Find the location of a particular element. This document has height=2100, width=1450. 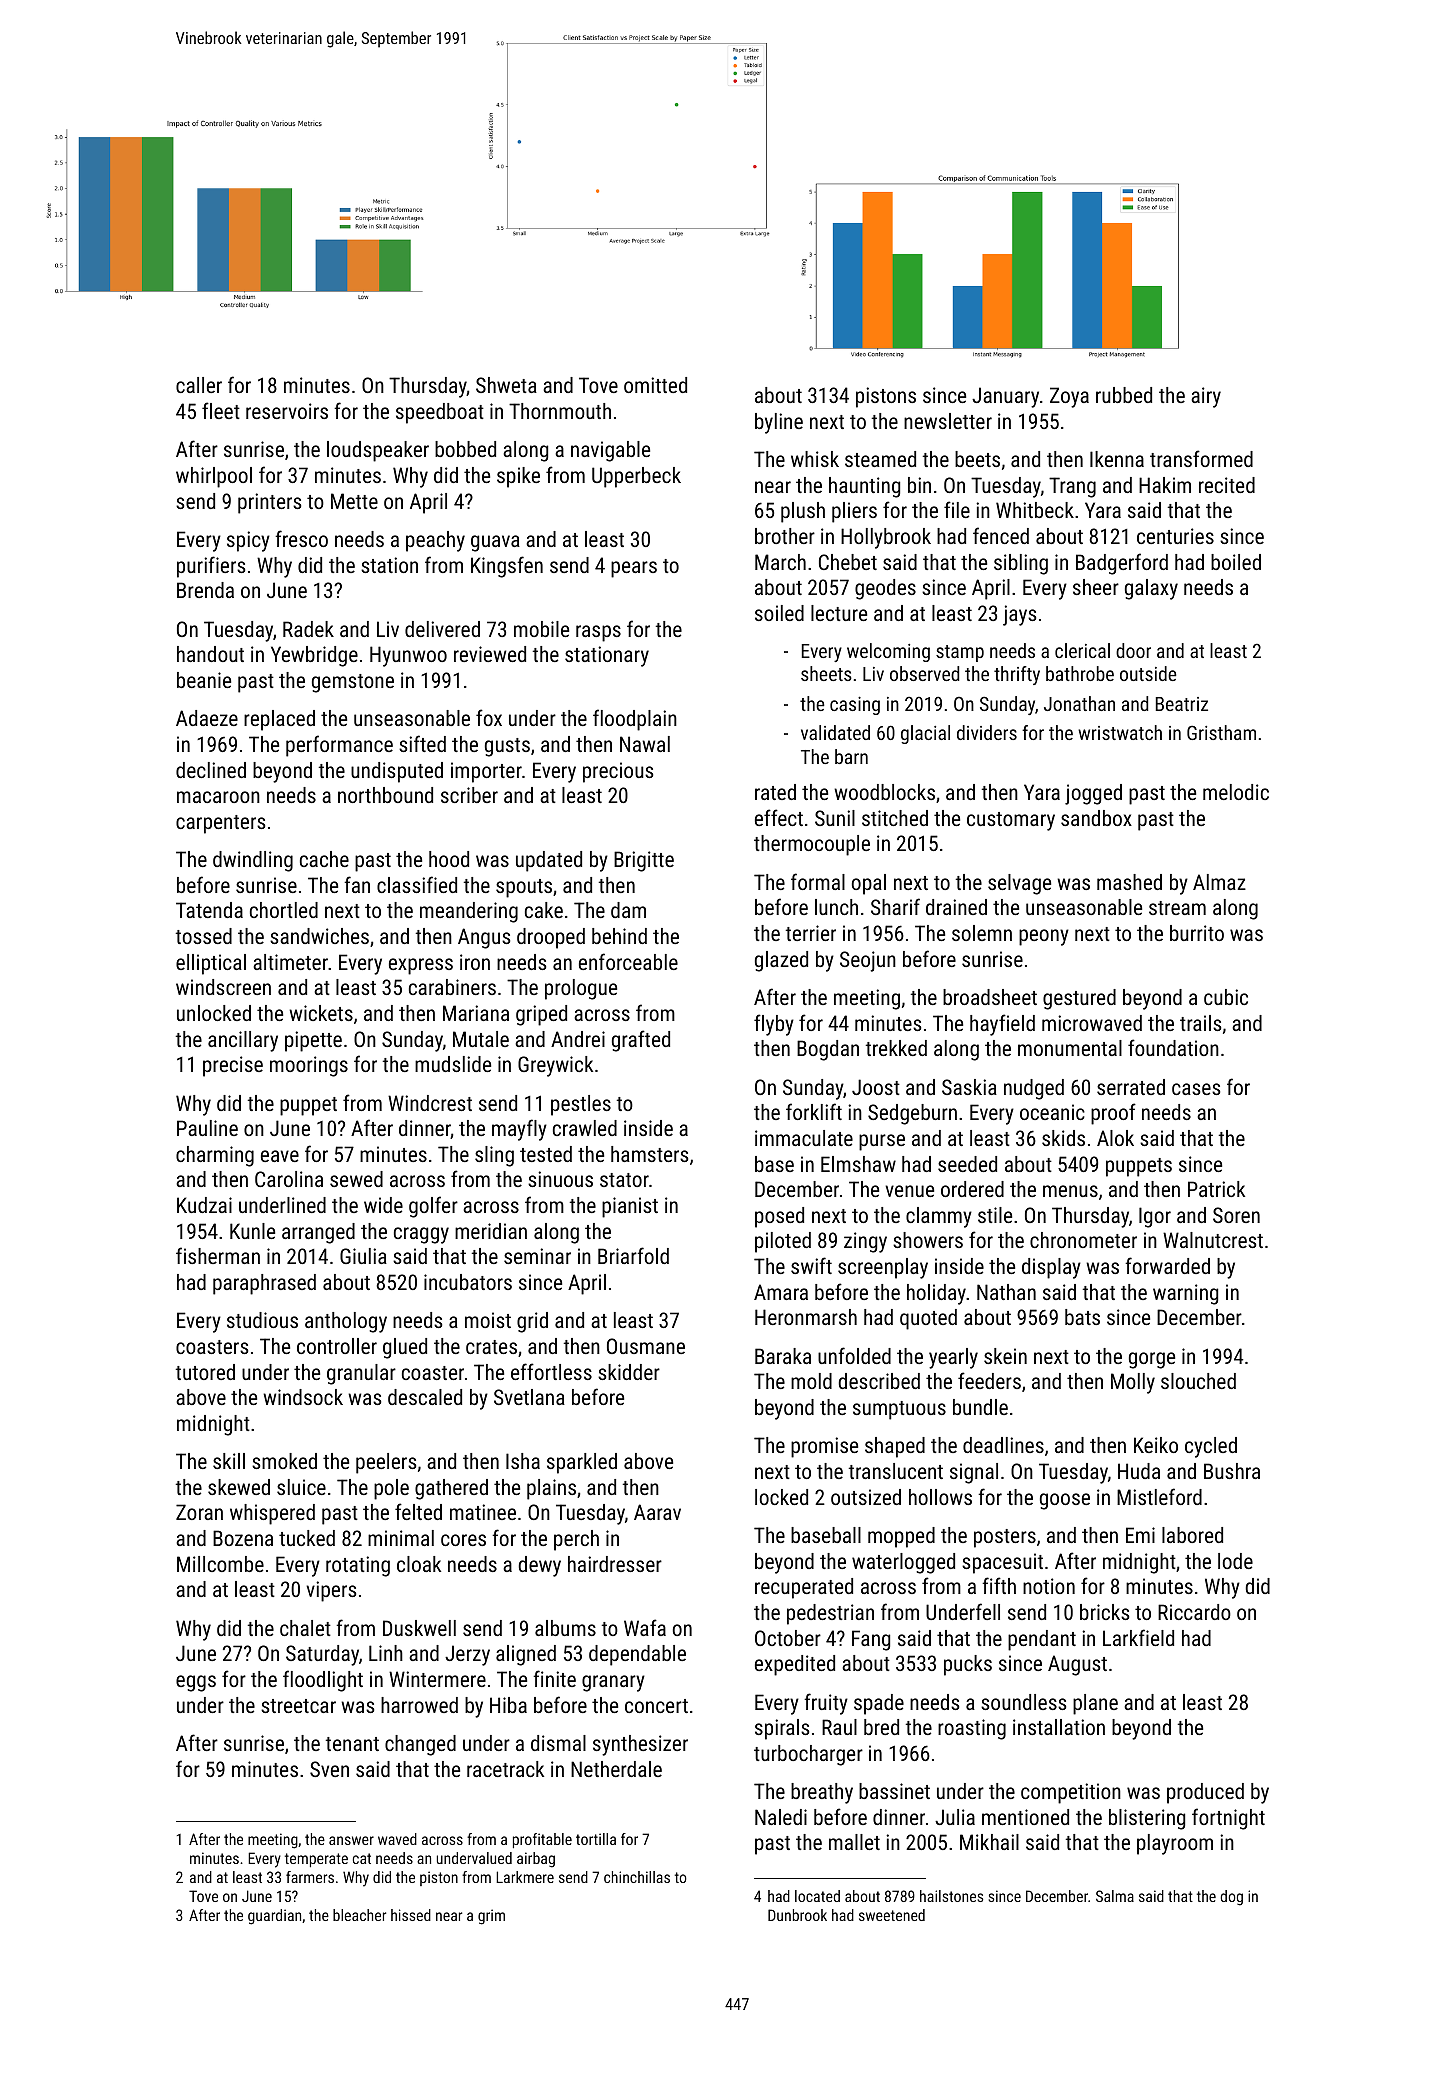

grim is located at coordinates (491, 1917).
